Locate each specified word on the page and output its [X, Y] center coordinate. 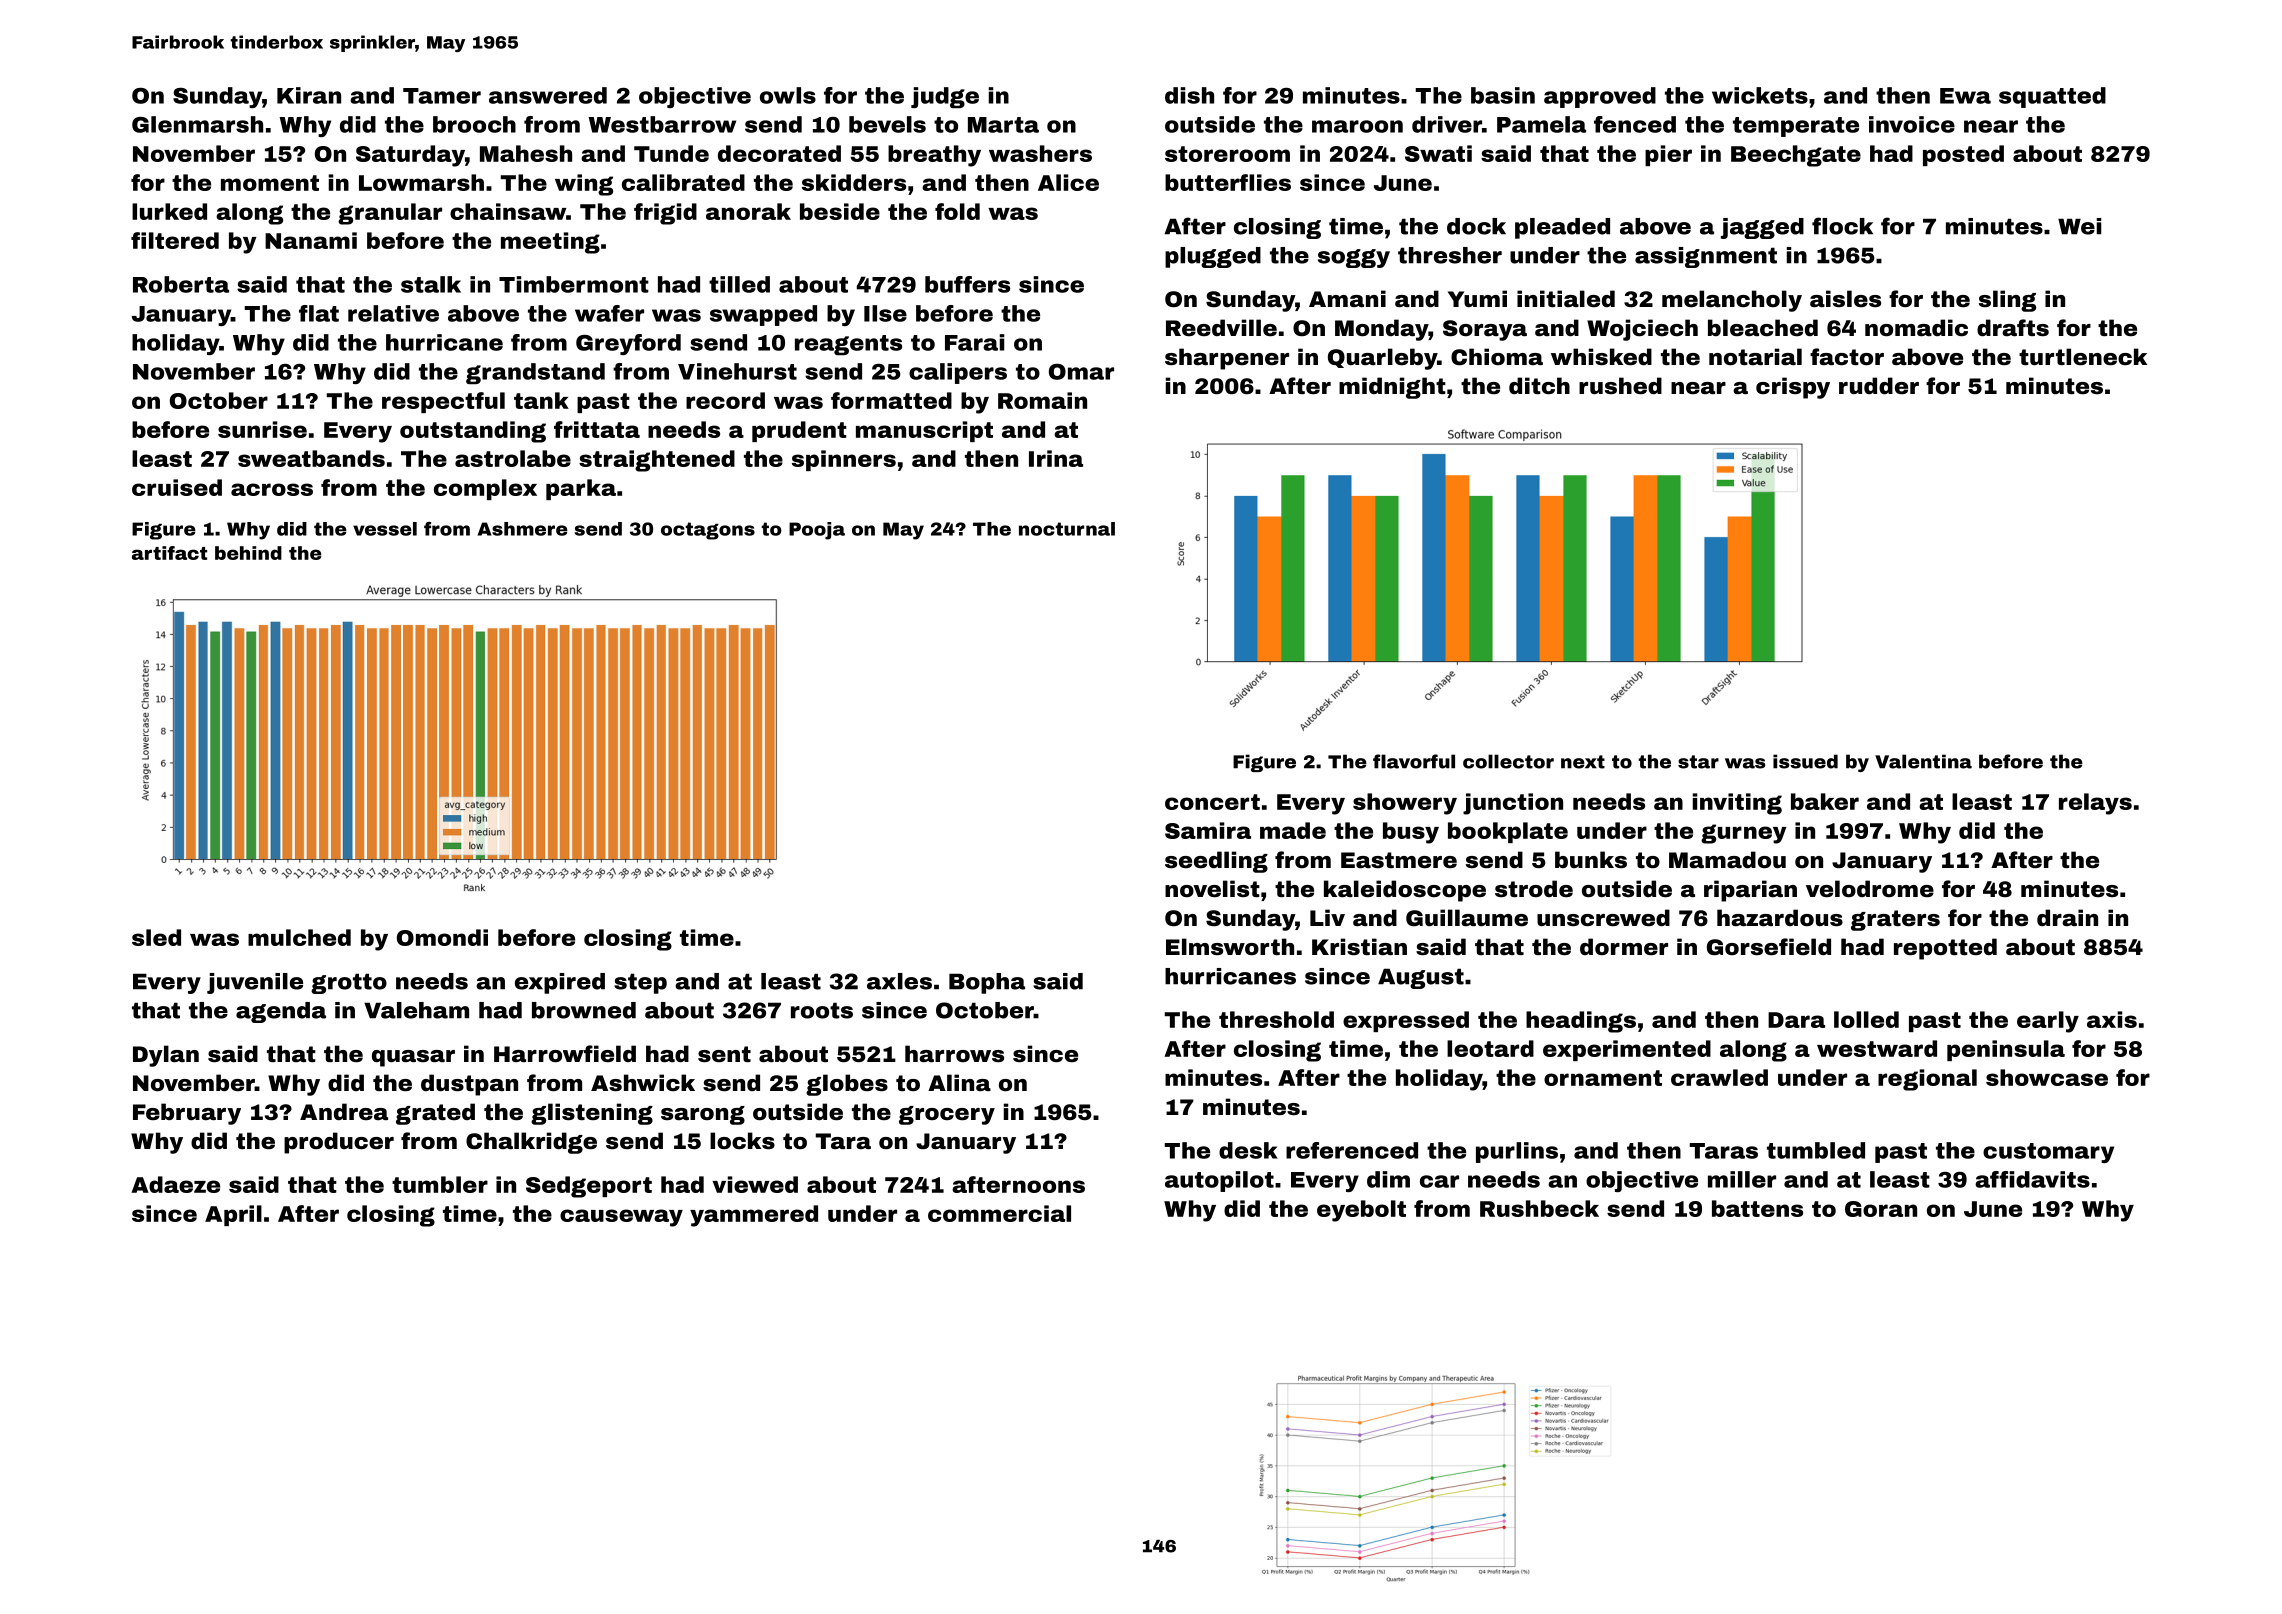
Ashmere [523, 529]
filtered [175, 240]
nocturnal [1067, 529]
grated [435, 1114]
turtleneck [2083, 357]
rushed [1620, 386]
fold [957, 211]
